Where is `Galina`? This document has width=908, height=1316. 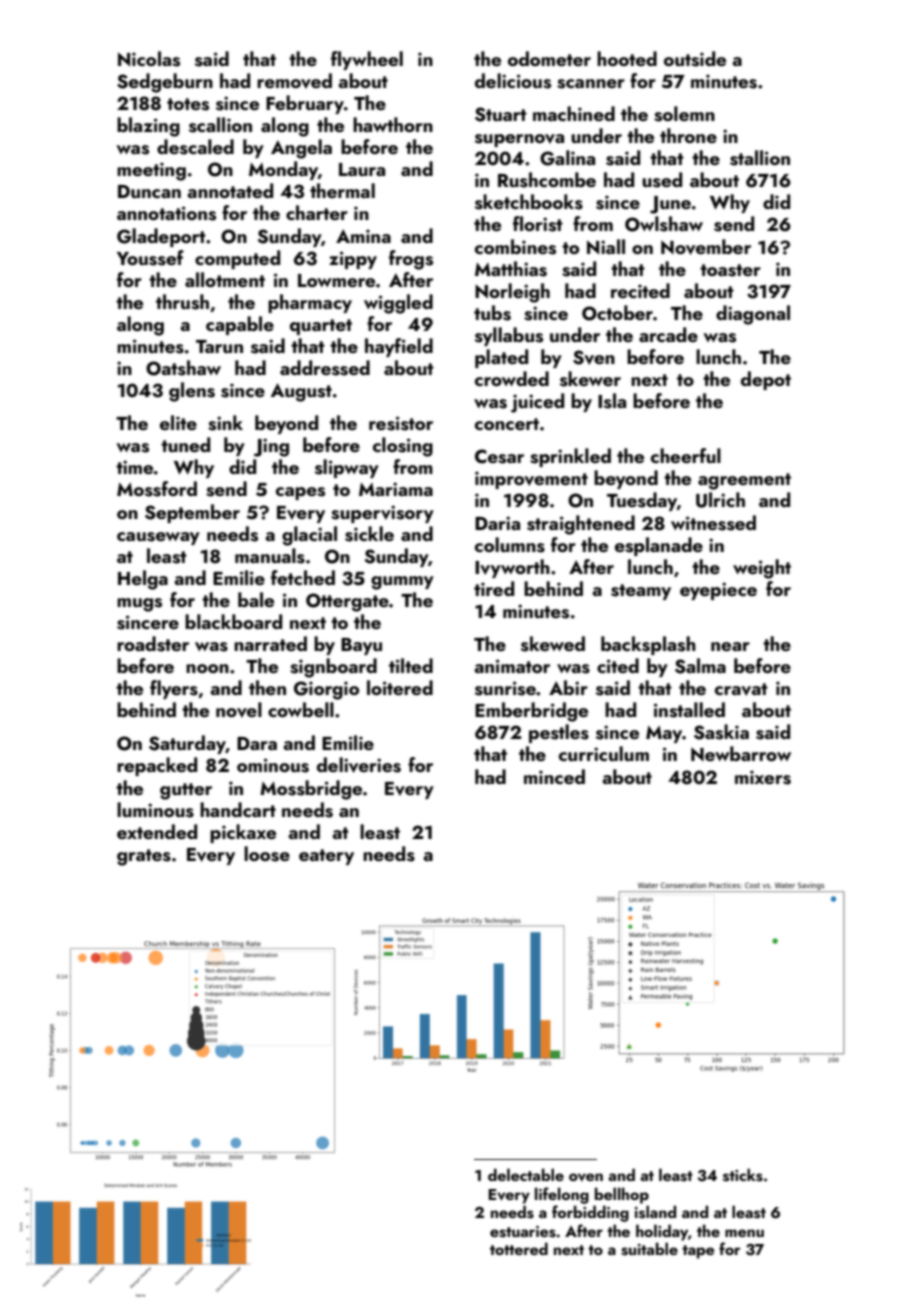 Galina is located at coordinates (567, 158).
